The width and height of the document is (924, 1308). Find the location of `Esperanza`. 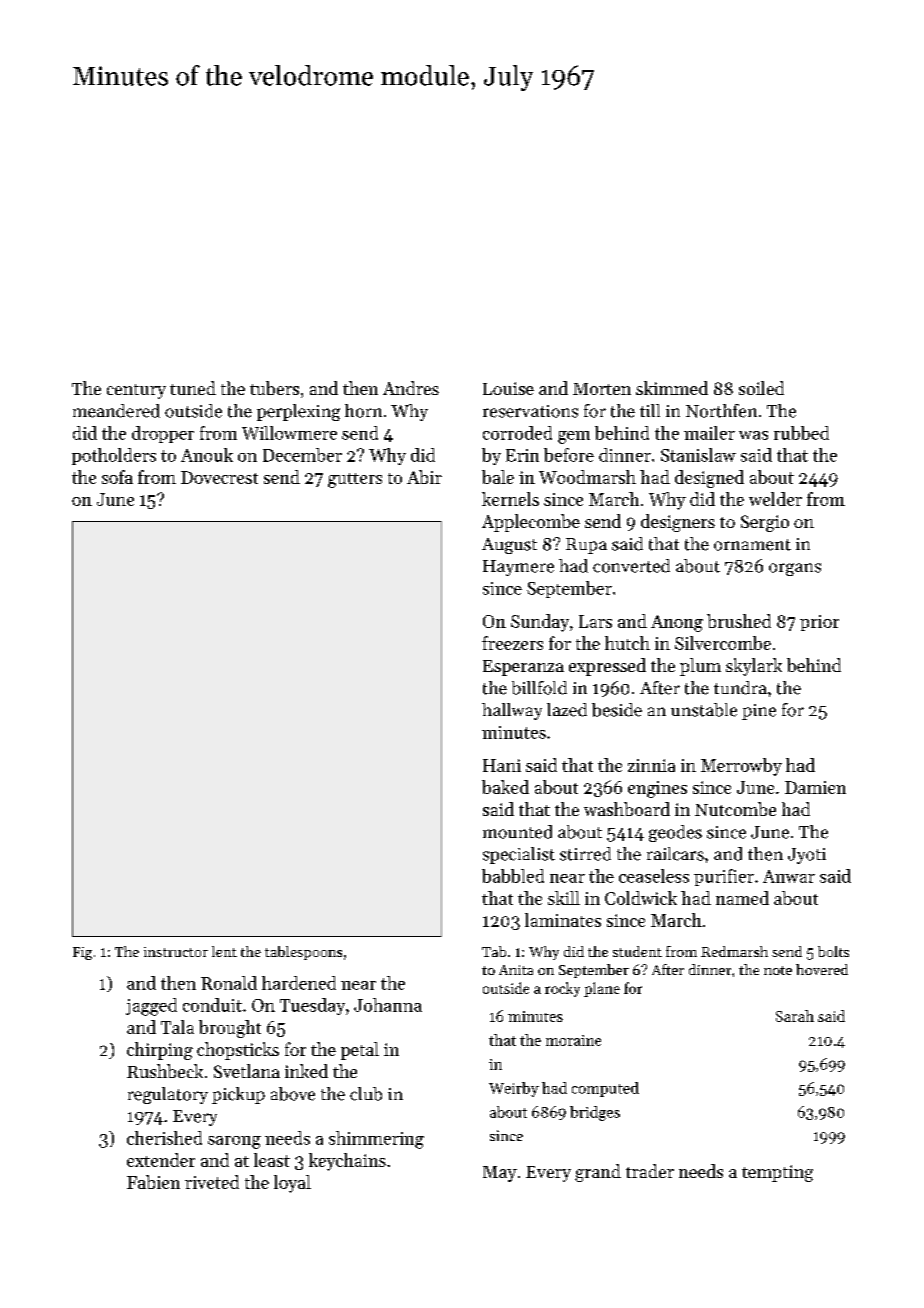

Esperanza is located at coordinates (523, 668).
